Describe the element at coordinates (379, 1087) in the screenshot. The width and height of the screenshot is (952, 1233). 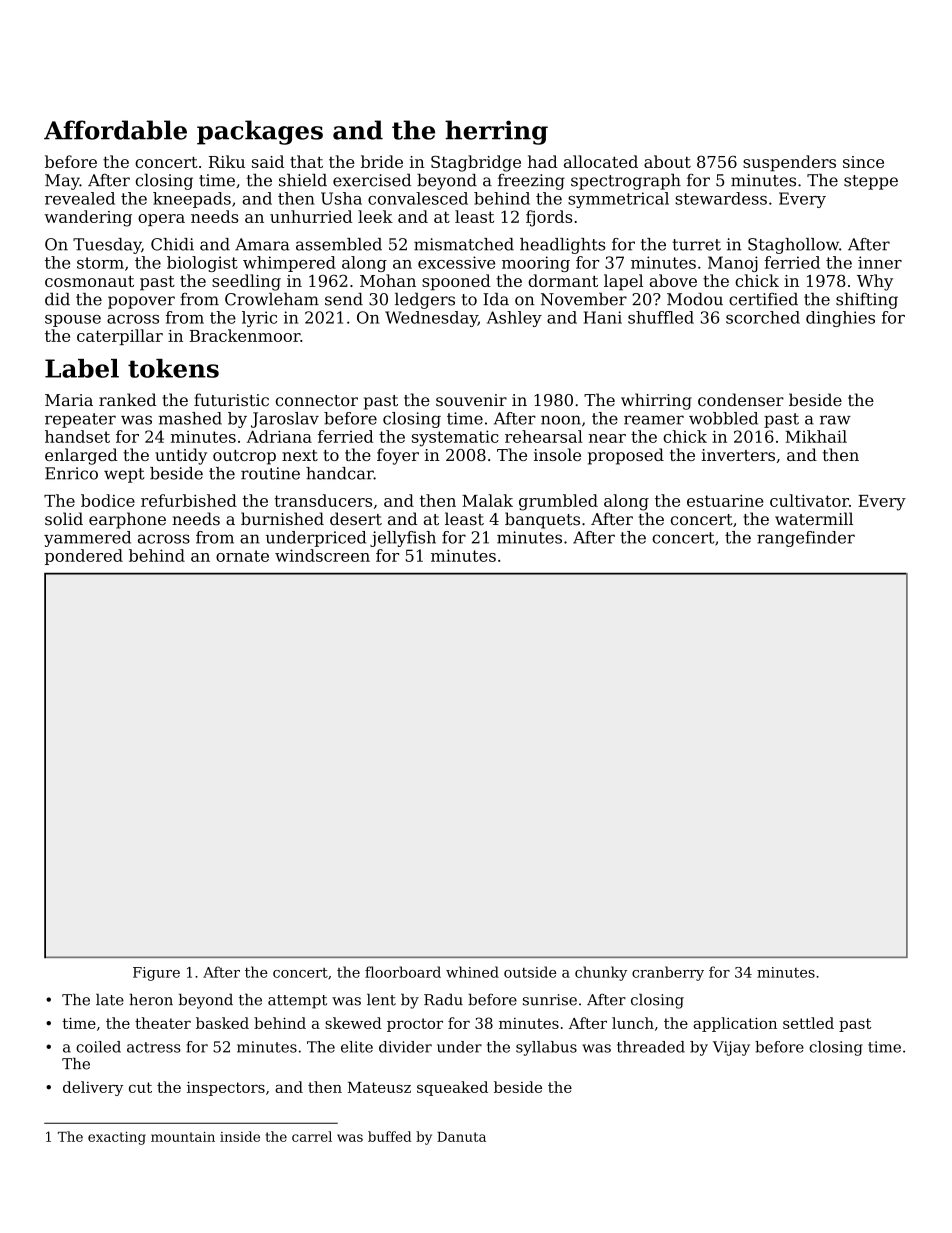
I see `Mateusz` at that location.
